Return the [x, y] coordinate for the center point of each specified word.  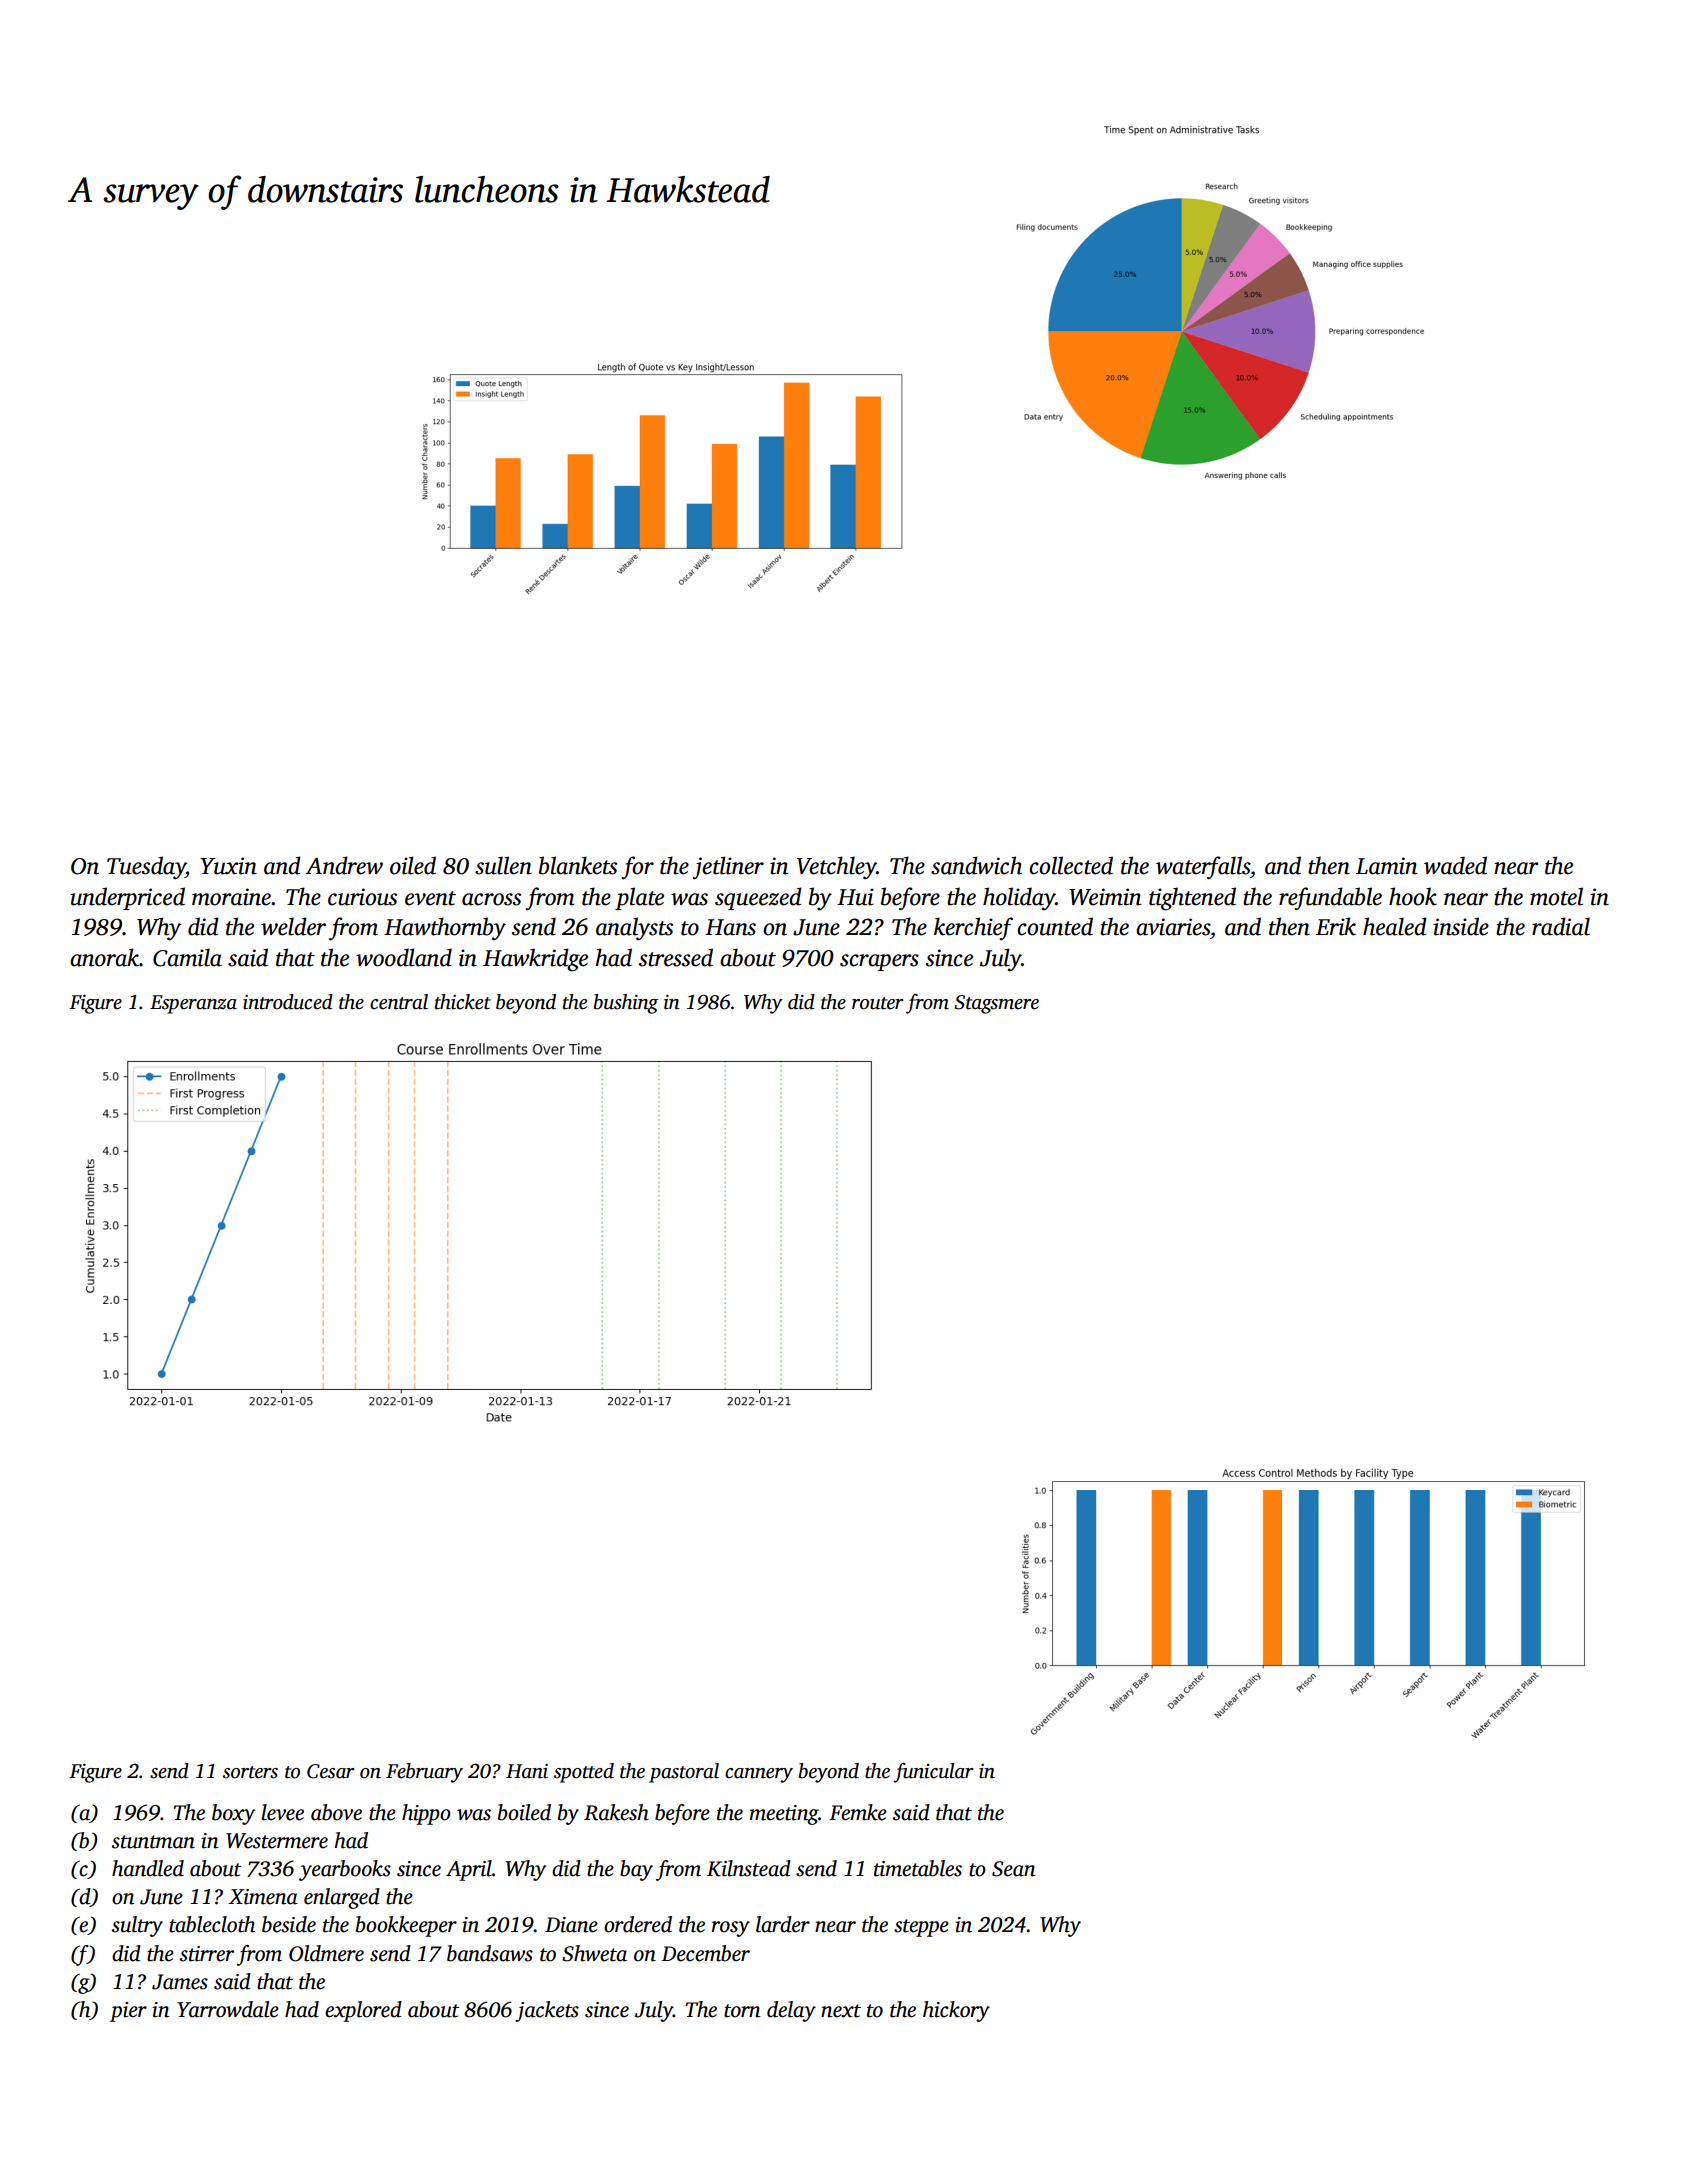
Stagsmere [996, 1004]
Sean [1014, 1869]
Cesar [331, 1771]
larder [783, 1924]
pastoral [684, 1773]
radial [1561, 926]
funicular [933, 1773]
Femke [858, 1812]
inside [1461, 926]
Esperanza [193, 1004]
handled [148, 1868]
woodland [404, 957]
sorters [250, 1772]
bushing [626, 1004]
